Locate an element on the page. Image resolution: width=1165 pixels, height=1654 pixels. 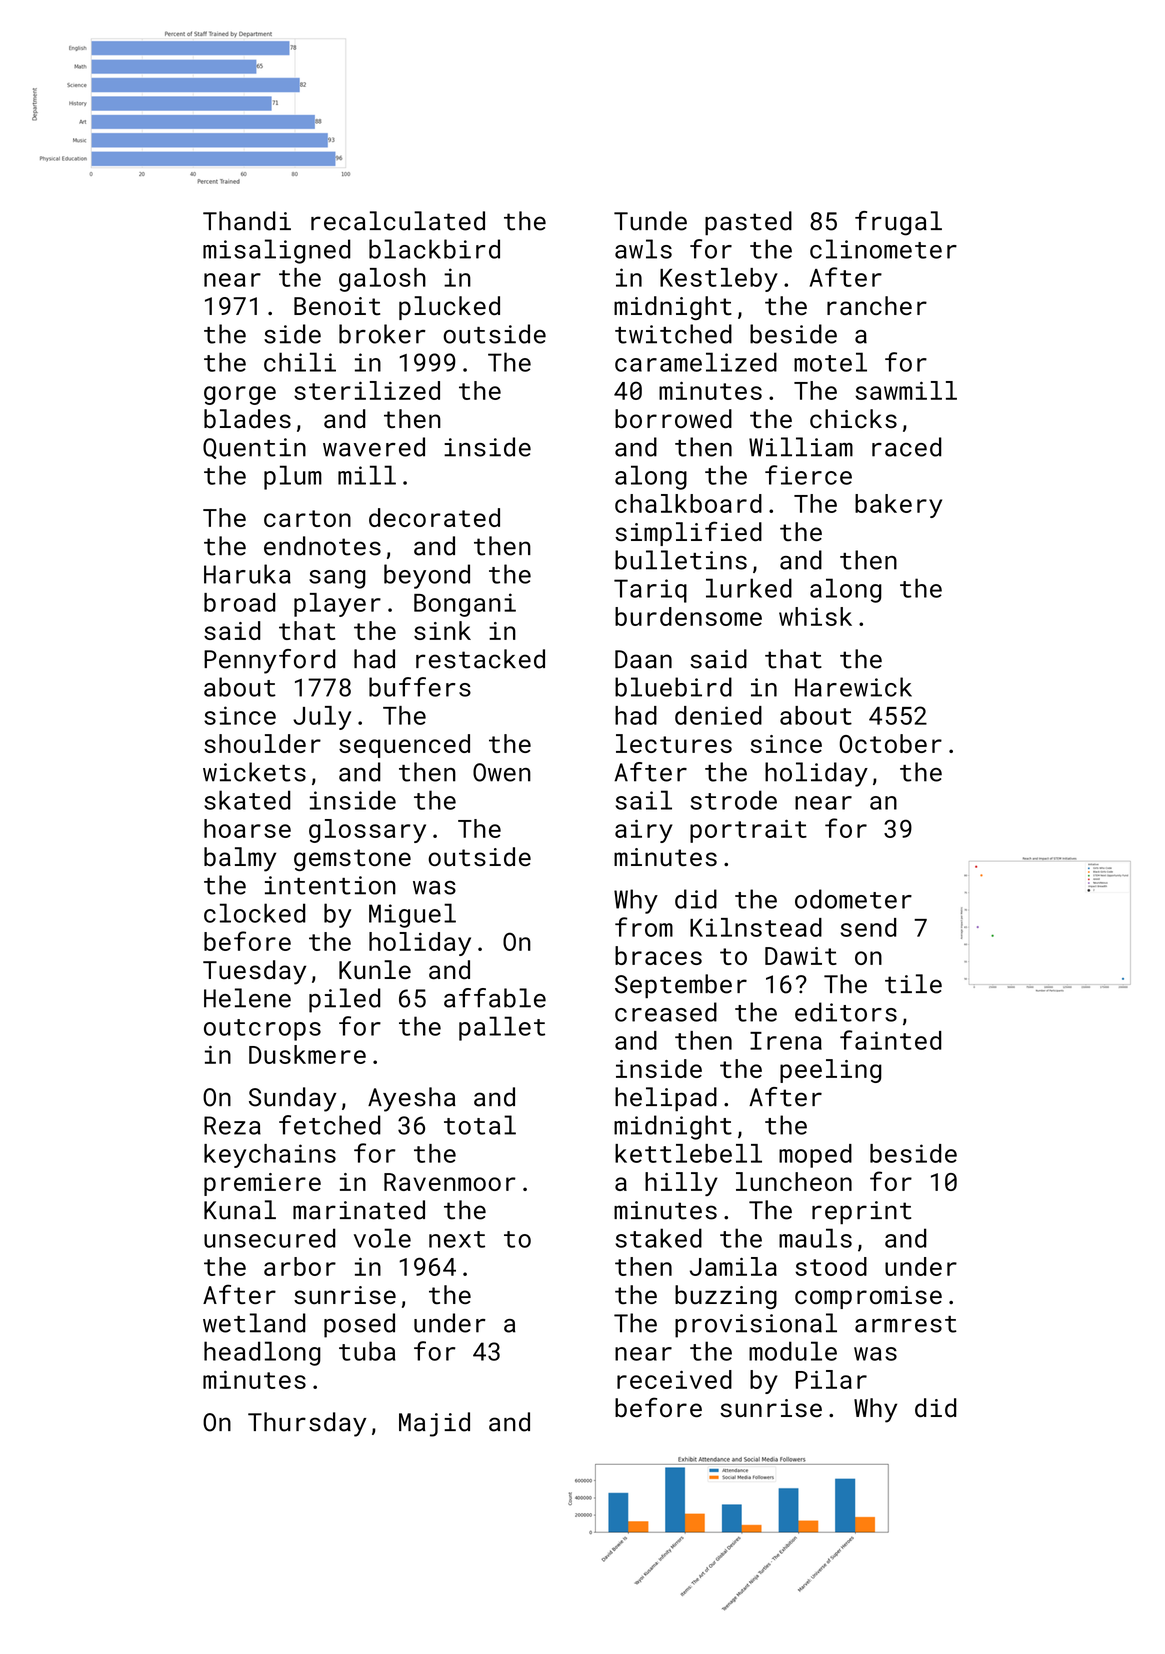
strode is located at coordinates (734, 800).
